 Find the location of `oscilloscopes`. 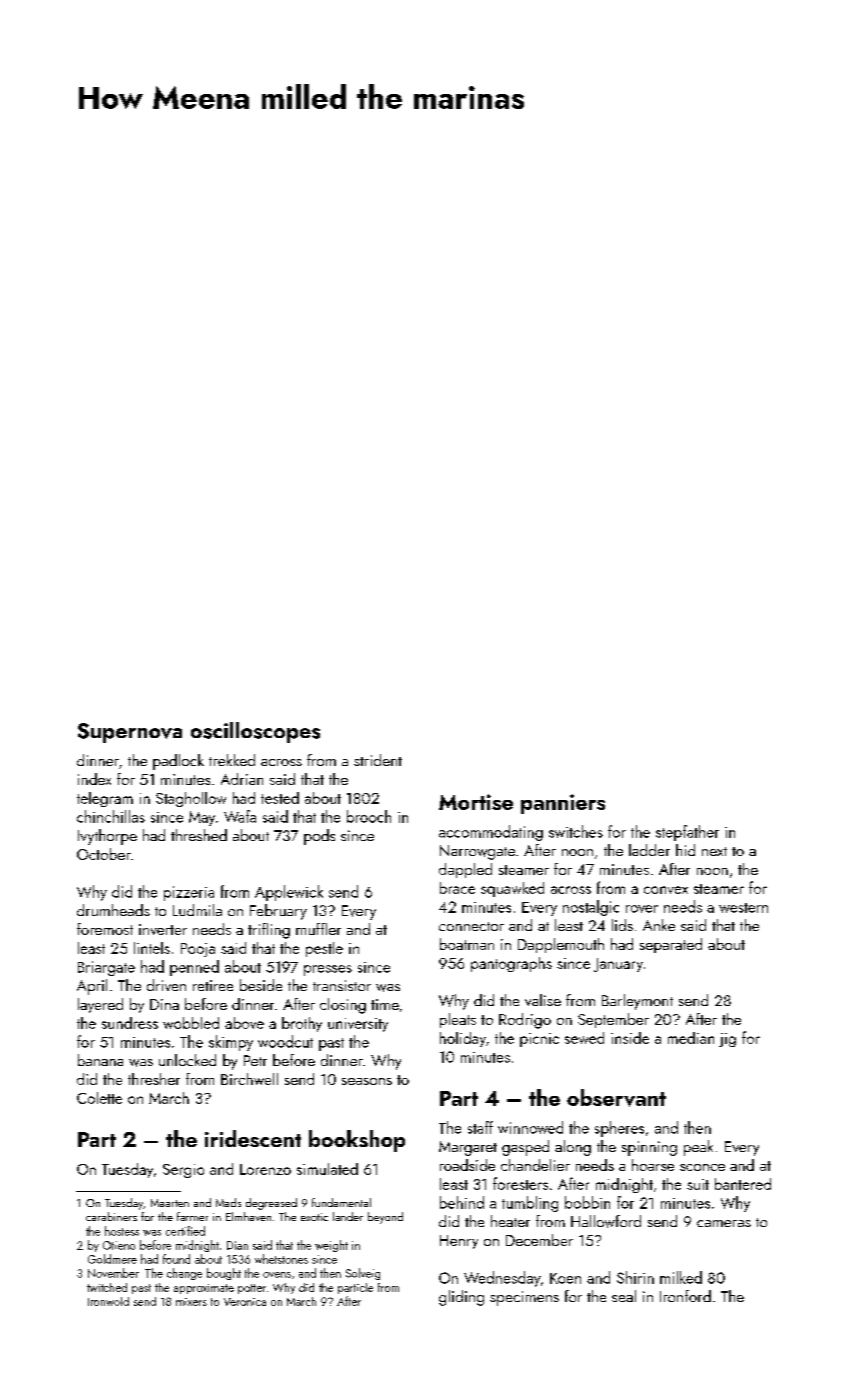

oscilloscopes is located at coordinates (255, 732).
